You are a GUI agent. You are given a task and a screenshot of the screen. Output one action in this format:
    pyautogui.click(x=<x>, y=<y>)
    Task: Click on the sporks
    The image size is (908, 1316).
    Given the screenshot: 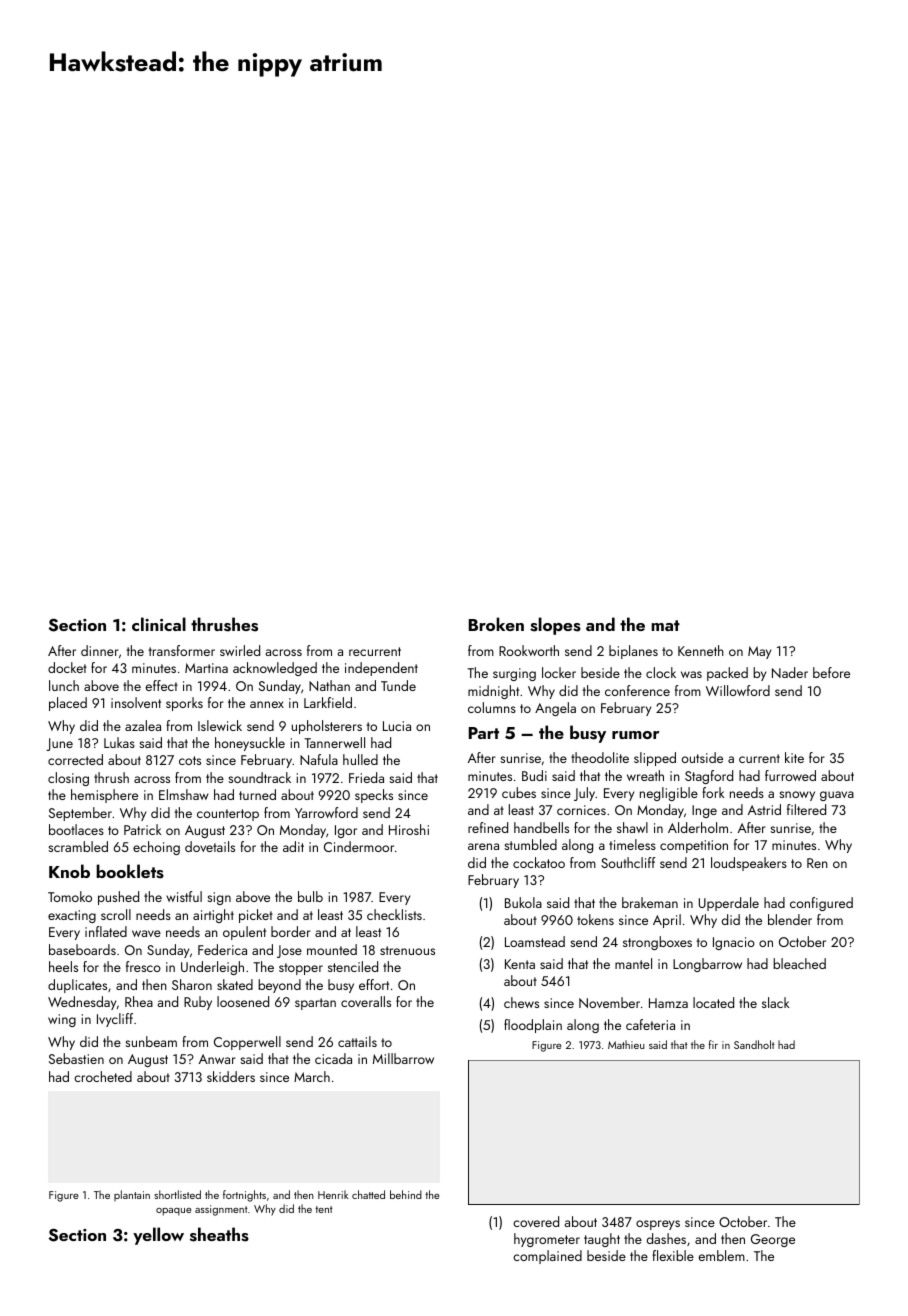 What is the action you would take?
    pyautogui.click(x=184, y=704)
